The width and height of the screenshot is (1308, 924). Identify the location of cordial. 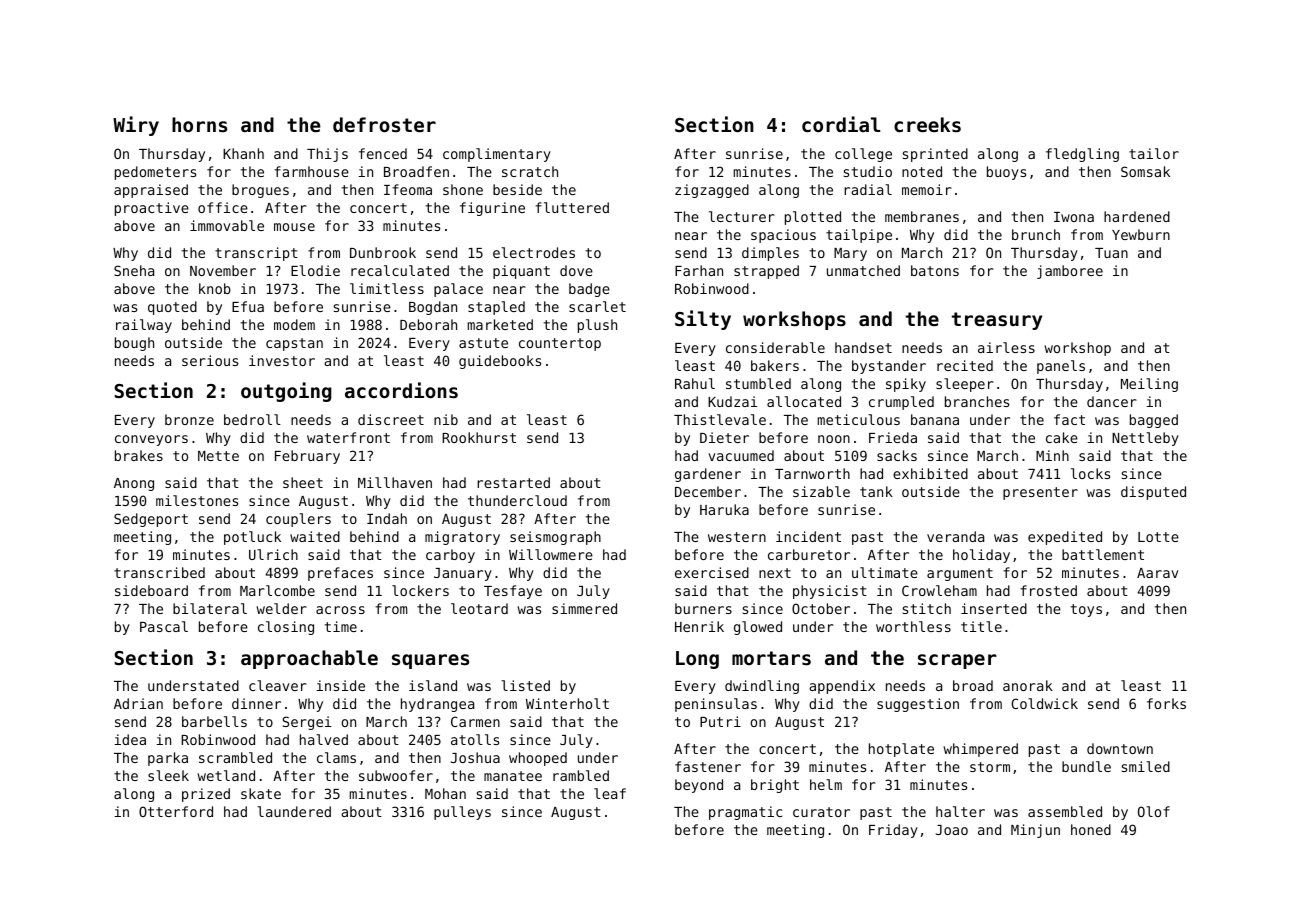
(841, 124).
